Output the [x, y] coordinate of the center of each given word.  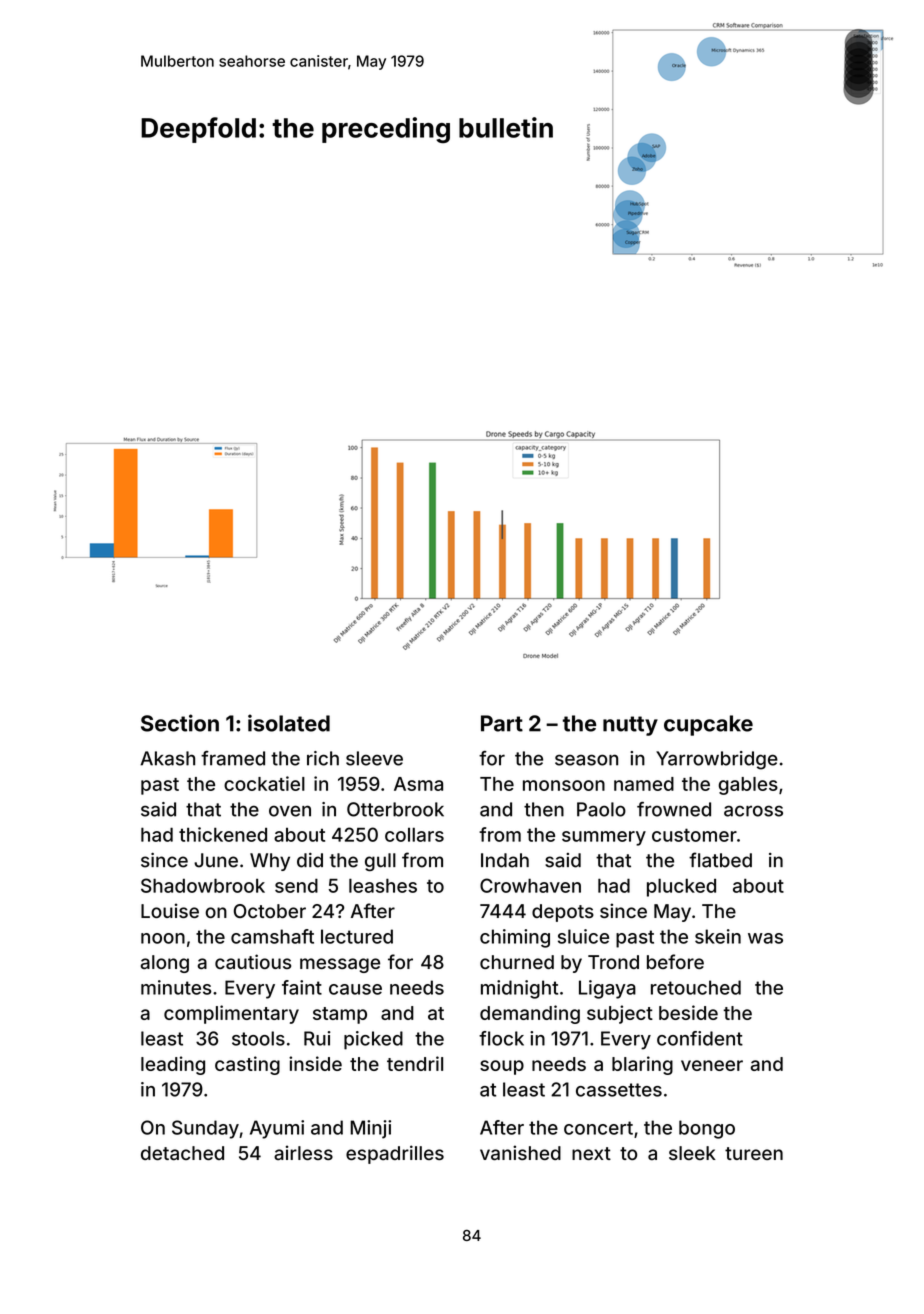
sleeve [374, 758]
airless [303, 1152]
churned [517, 962]
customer [694, 835]
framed [233, 758]
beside [688, 1012]
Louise [170, 910]
